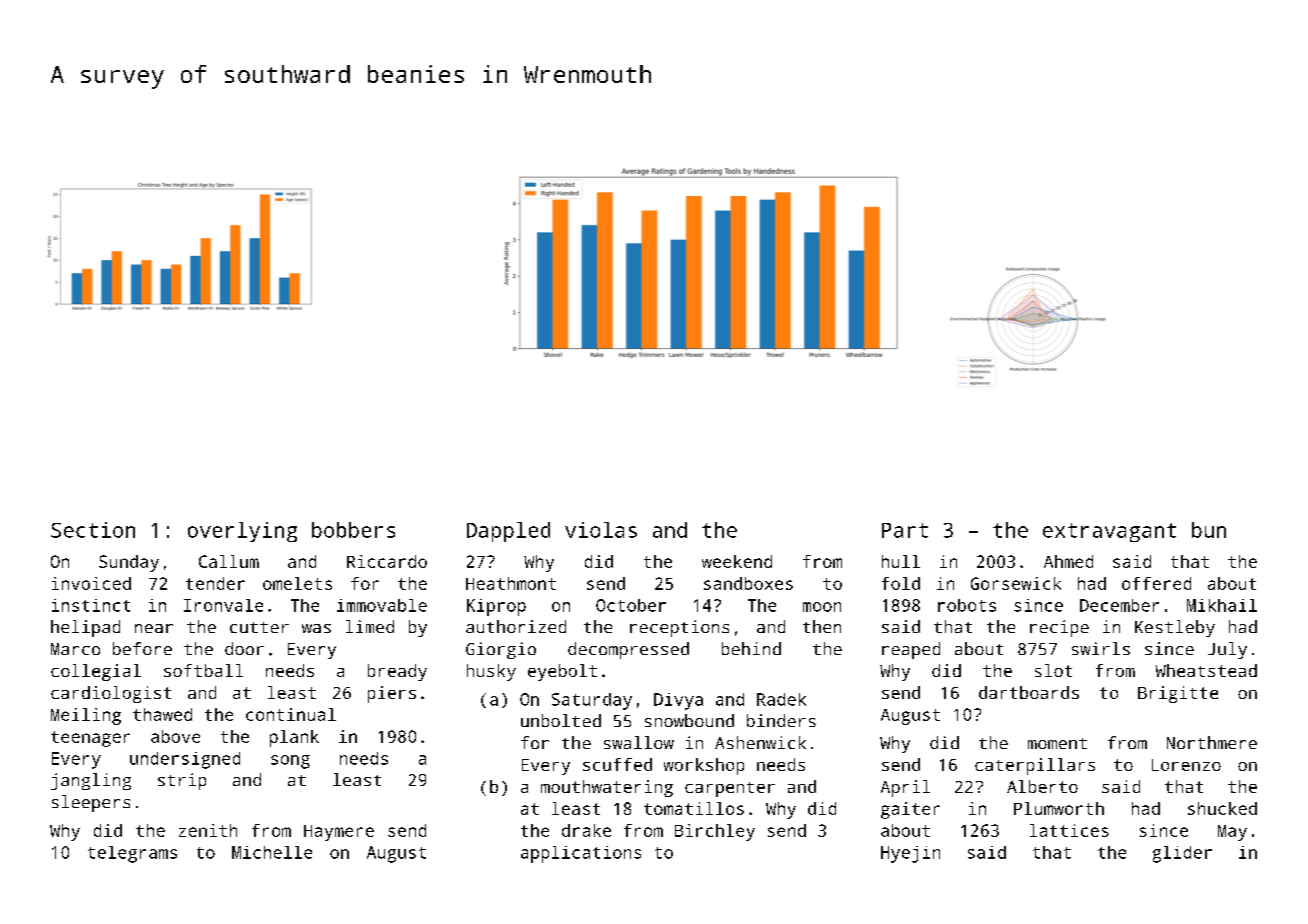 The height and width of the document is (924, 1308). What do you see at coordinates (1206, 670) in the document?
I see `Wheatstead` at bounding box center [1206, 670].
